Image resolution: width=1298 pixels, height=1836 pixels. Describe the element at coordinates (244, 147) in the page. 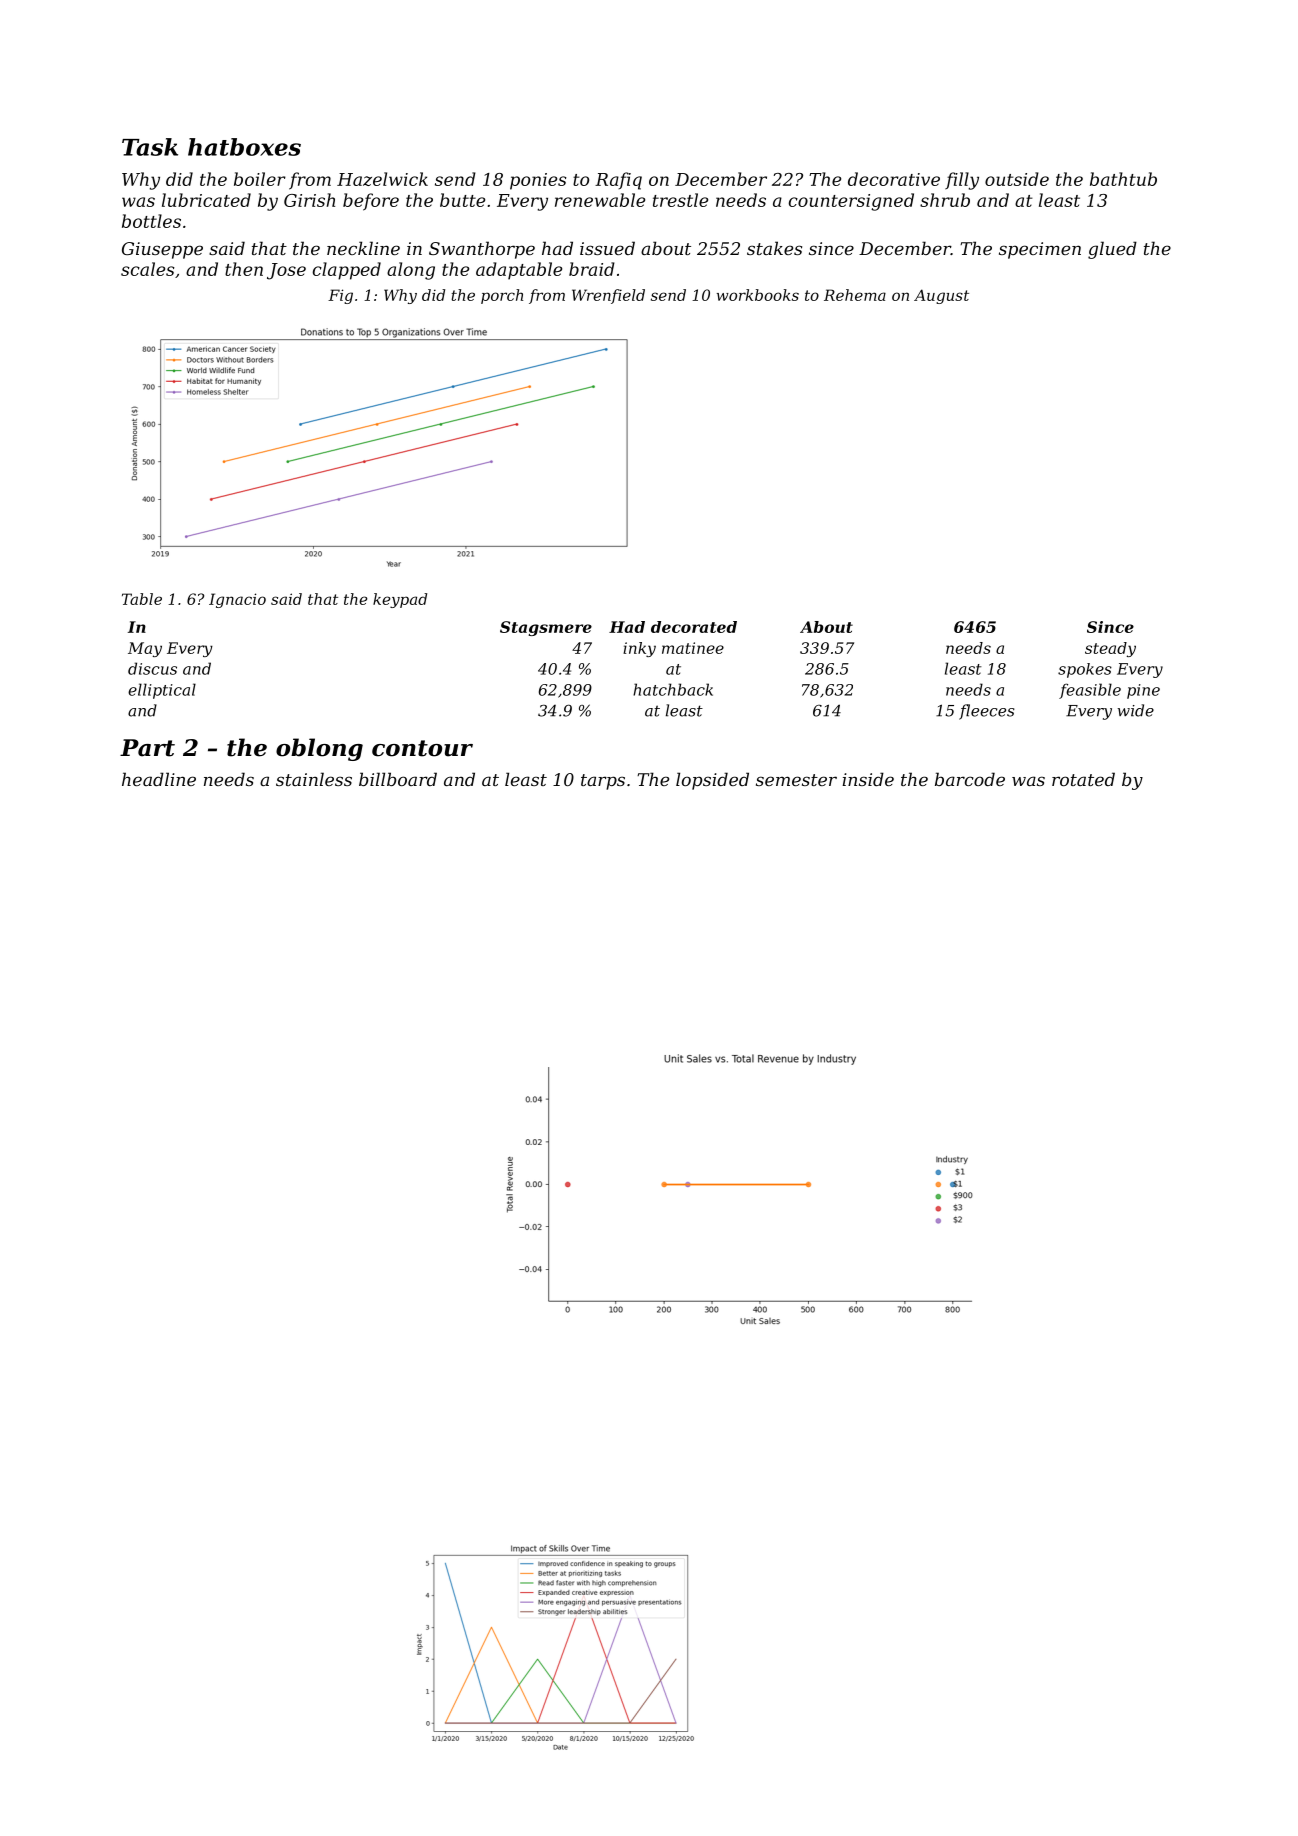

I see `hatboxes` at that location.
